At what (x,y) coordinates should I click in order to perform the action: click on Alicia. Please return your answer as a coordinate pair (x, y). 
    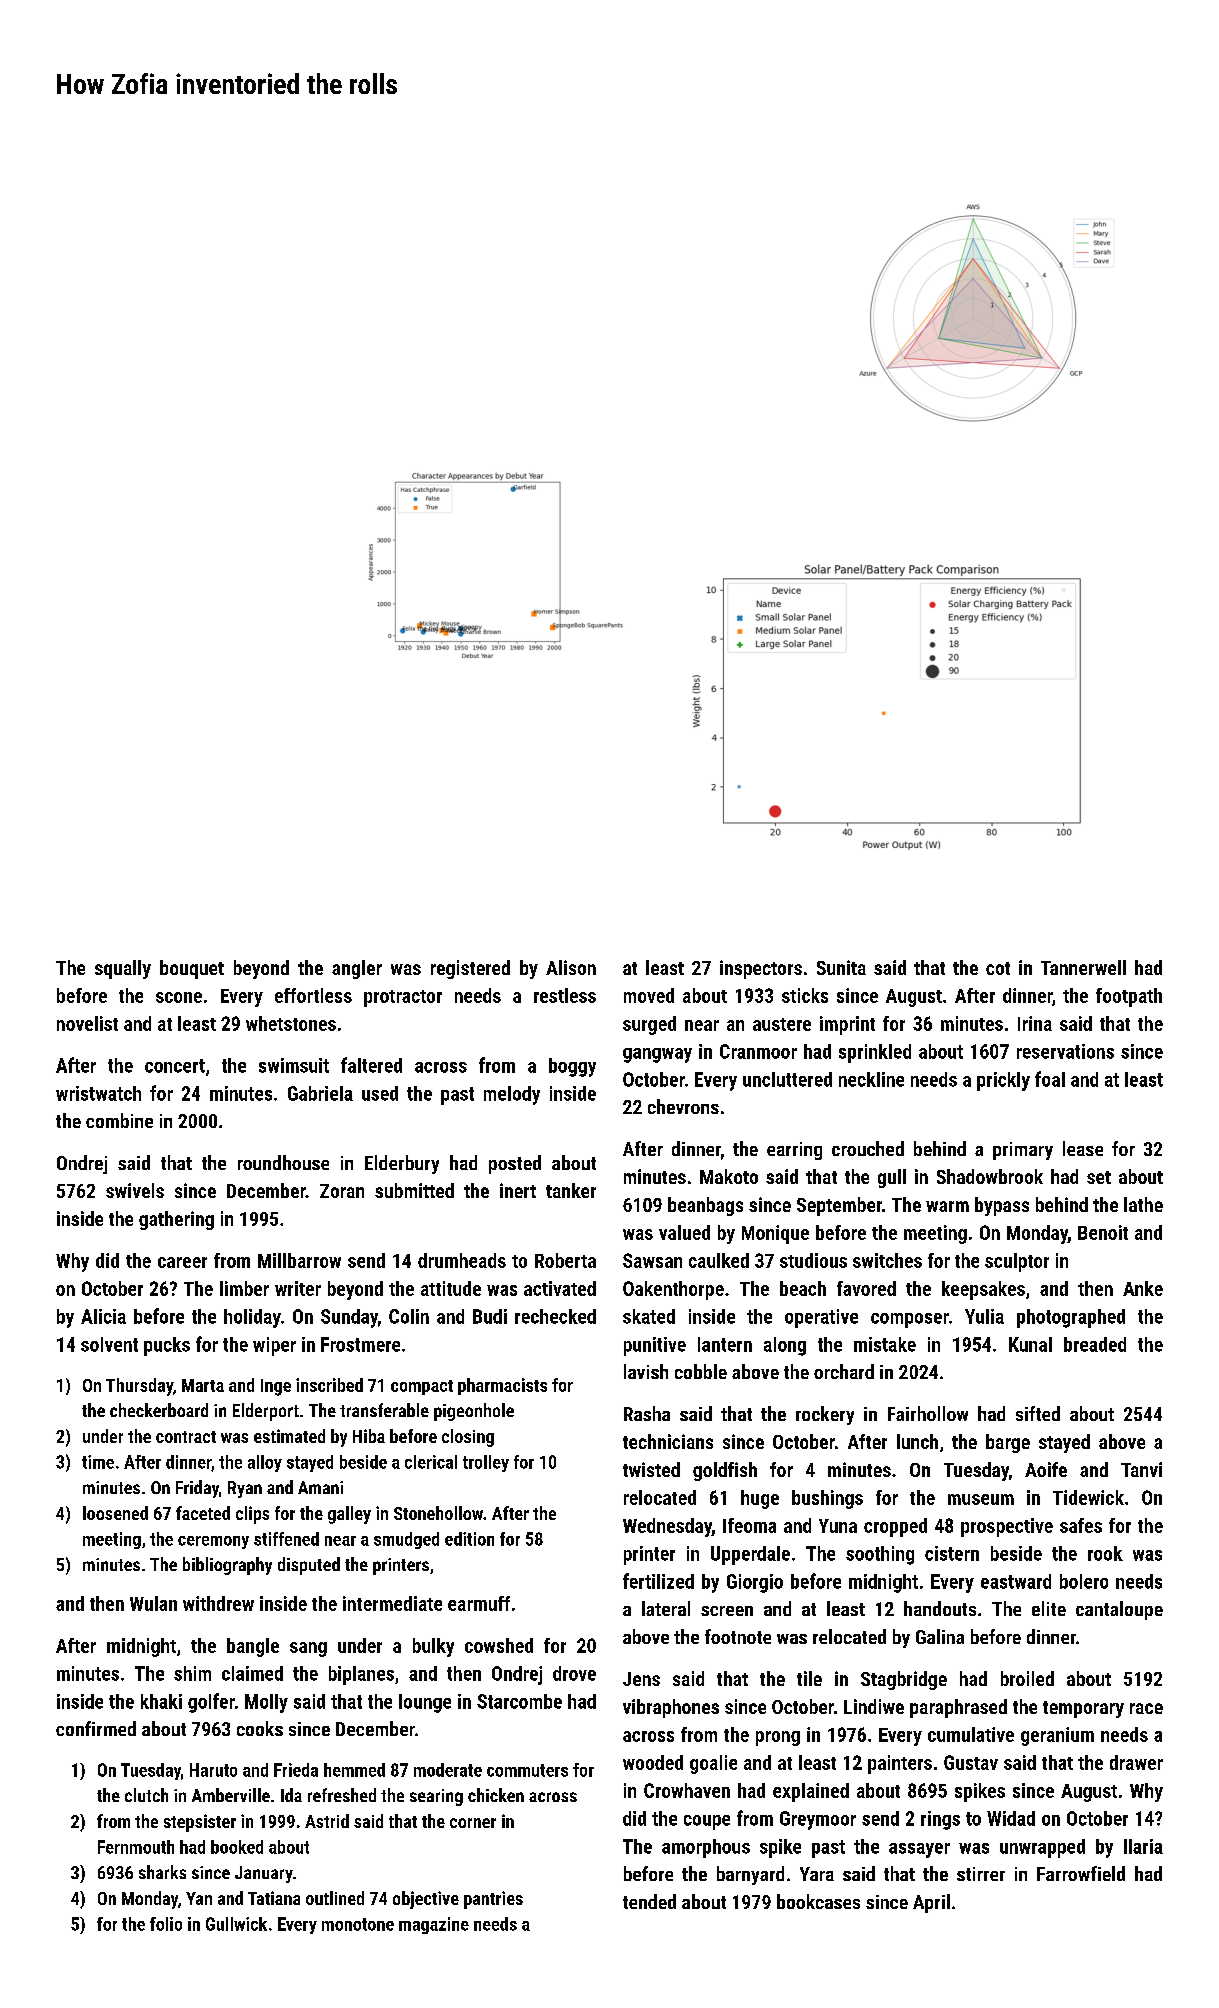
    Looking at the image, I should click on (103, 1316).
